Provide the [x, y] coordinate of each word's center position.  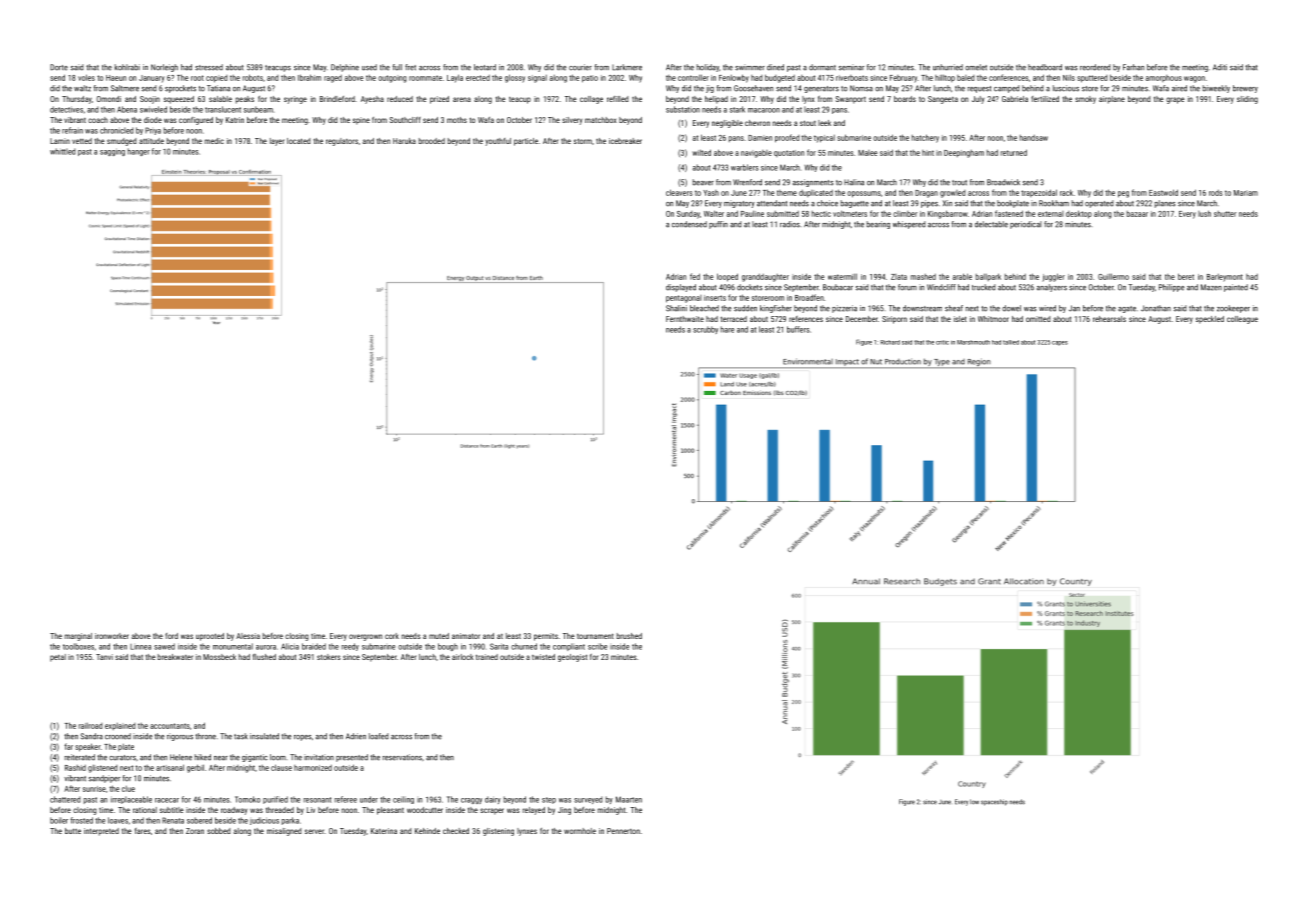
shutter [1225, 214]
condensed [689, 224]
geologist [572, 658]
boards [905, 99]
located [299, 141]
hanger [139, 152]
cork [392, 636]
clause [281, 767]
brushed [629, 636]
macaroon [764, 110]
